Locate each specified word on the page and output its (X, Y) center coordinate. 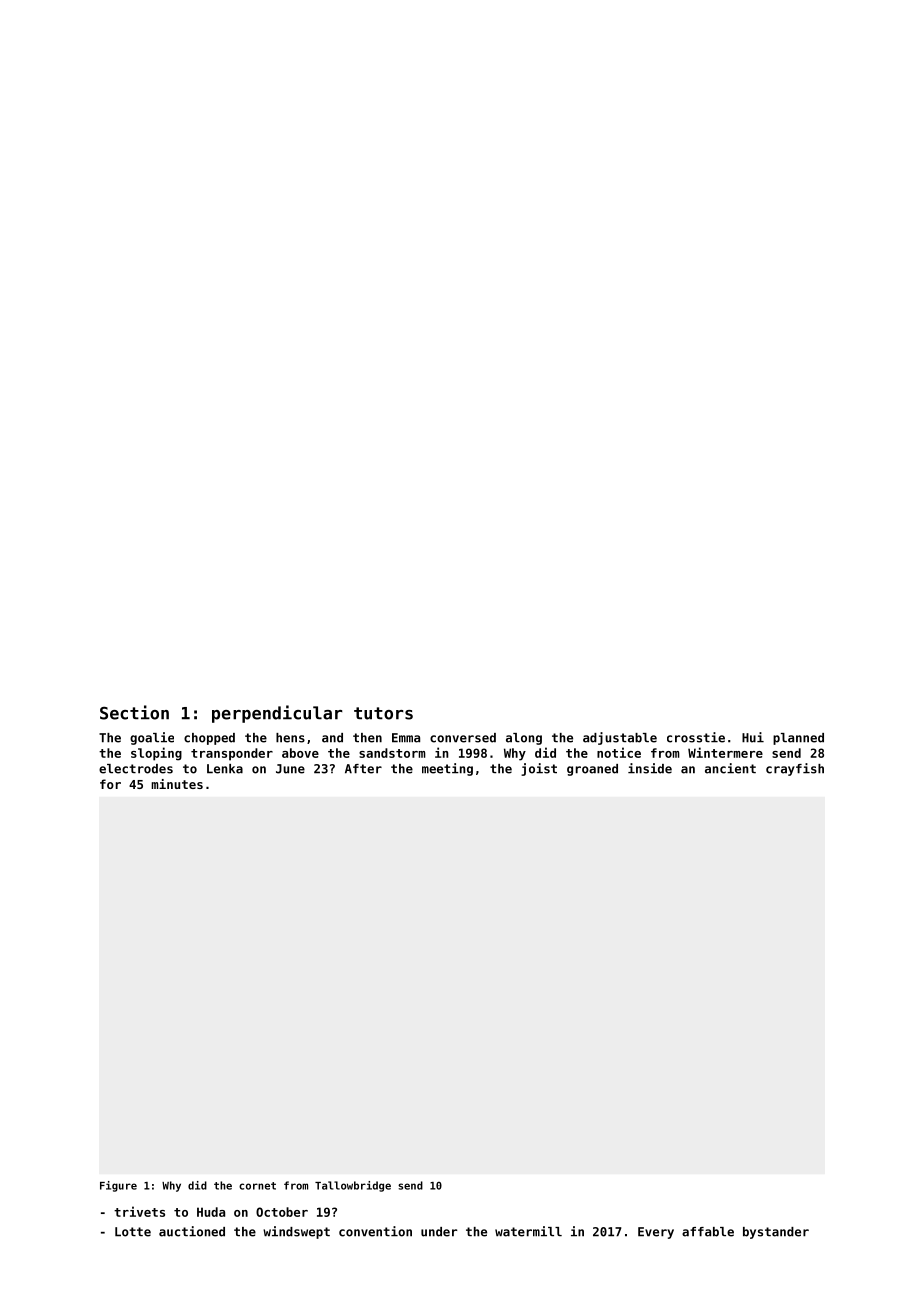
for (110, 784)
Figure (118, 1186)
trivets (139, 1211)
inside (650, 768)
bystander (776, 1233)
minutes (177, 784)
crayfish (795, 769)
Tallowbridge (353, 1186)
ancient (730, 768)
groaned (592, 770)
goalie (152, 738)
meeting (447, 769)
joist (539, 769)
